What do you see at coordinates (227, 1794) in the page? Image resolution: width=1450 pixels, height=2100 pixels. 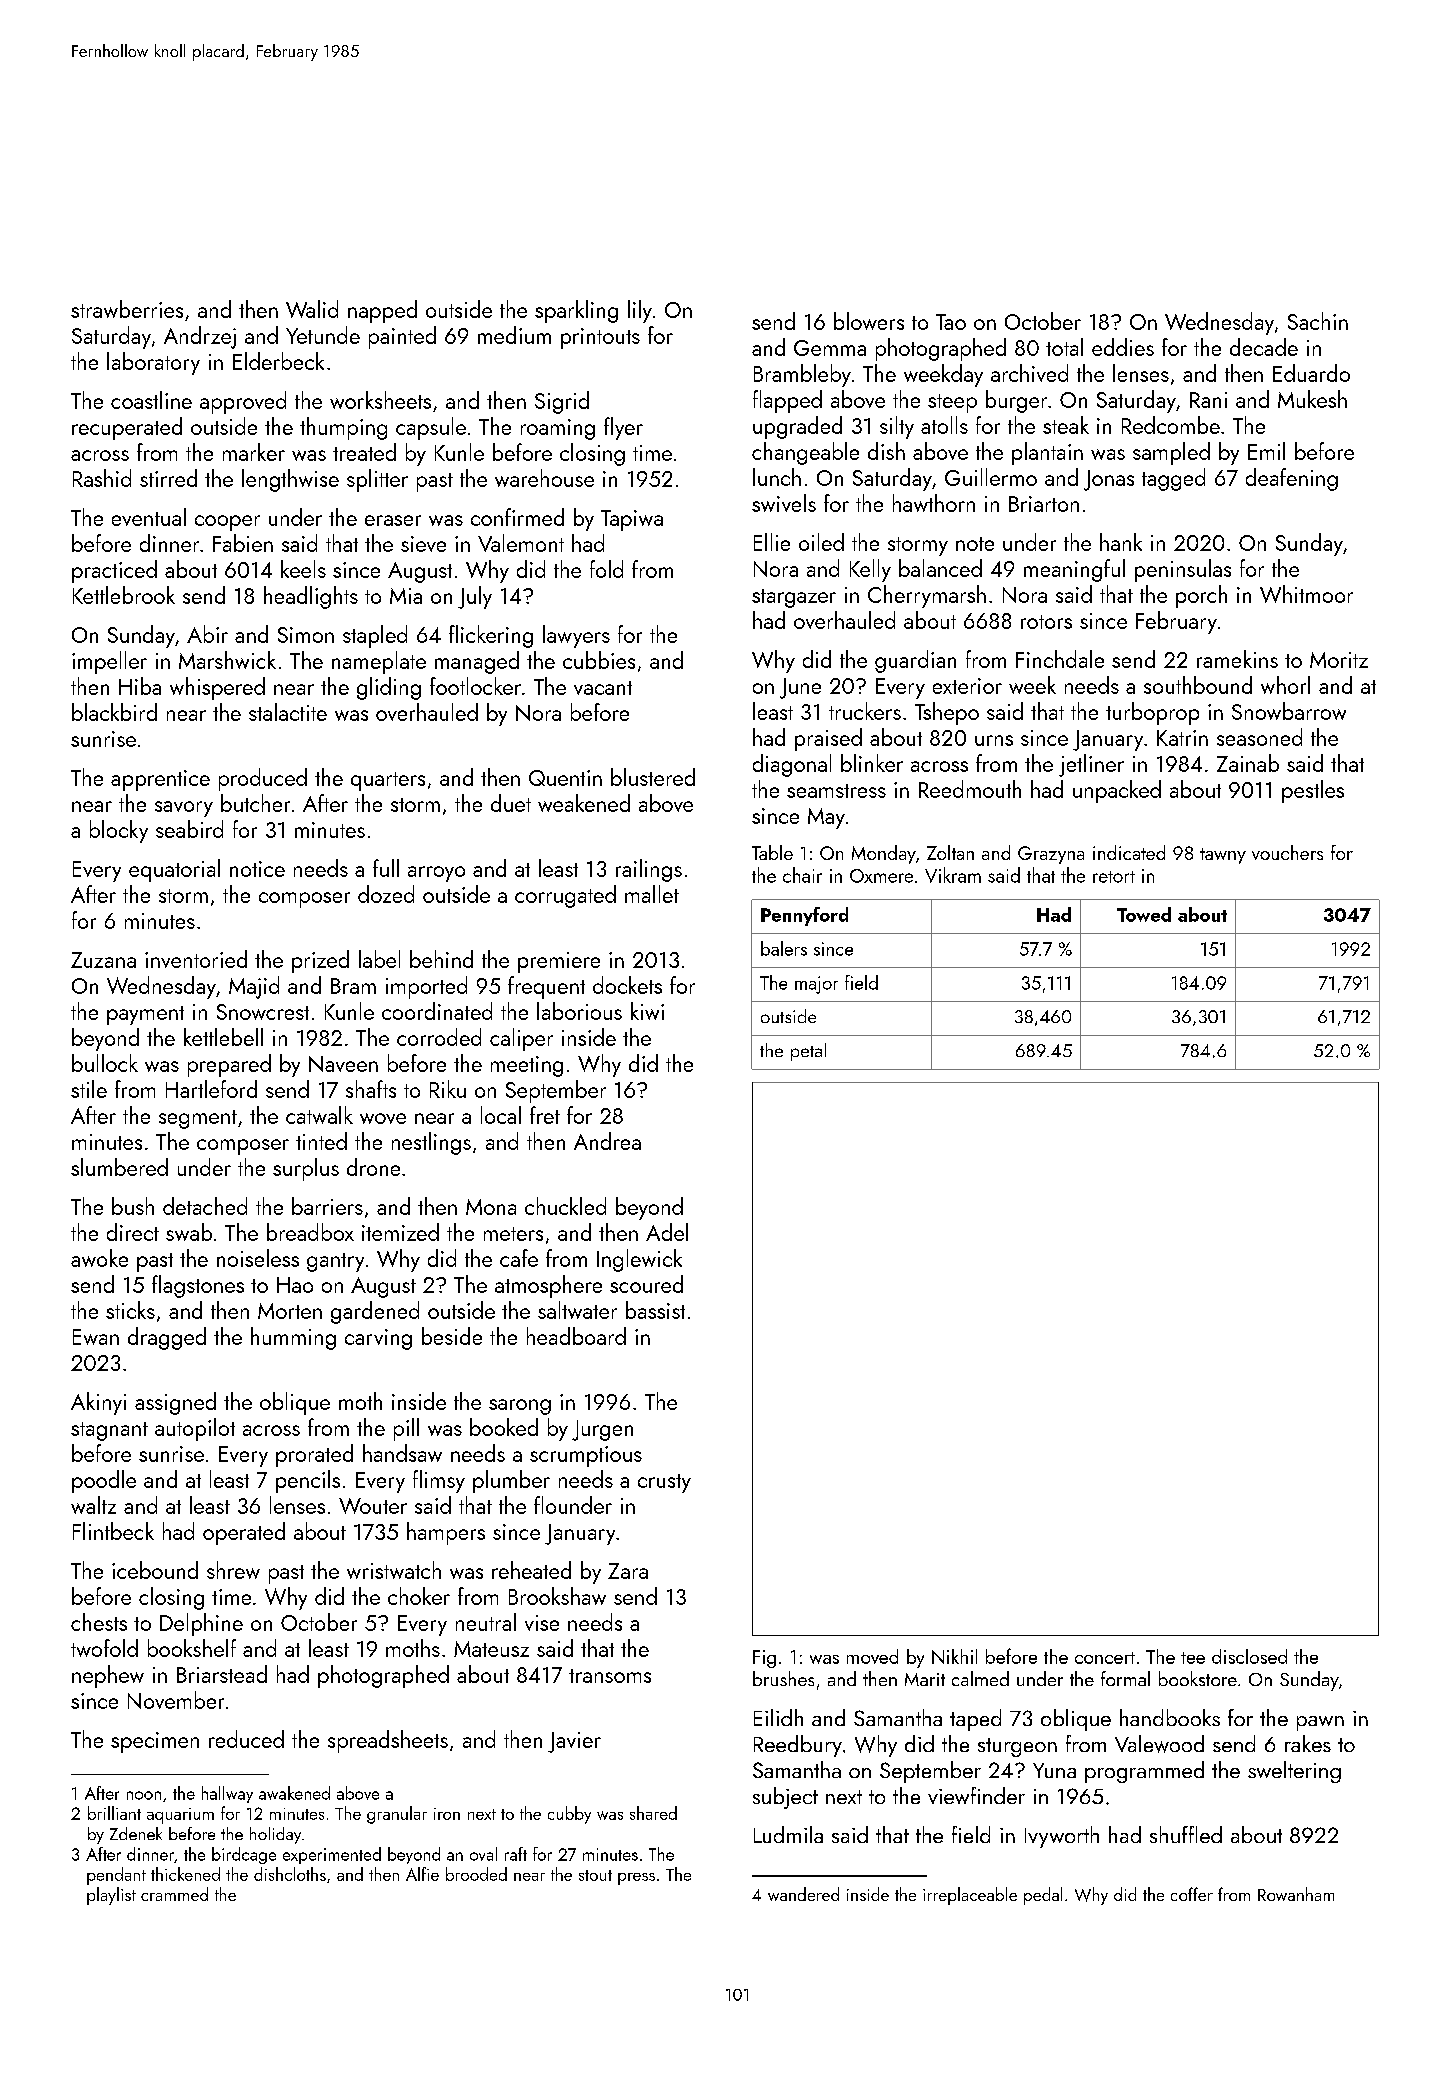 I see `hallway` at bounding box center [227, 1794].
